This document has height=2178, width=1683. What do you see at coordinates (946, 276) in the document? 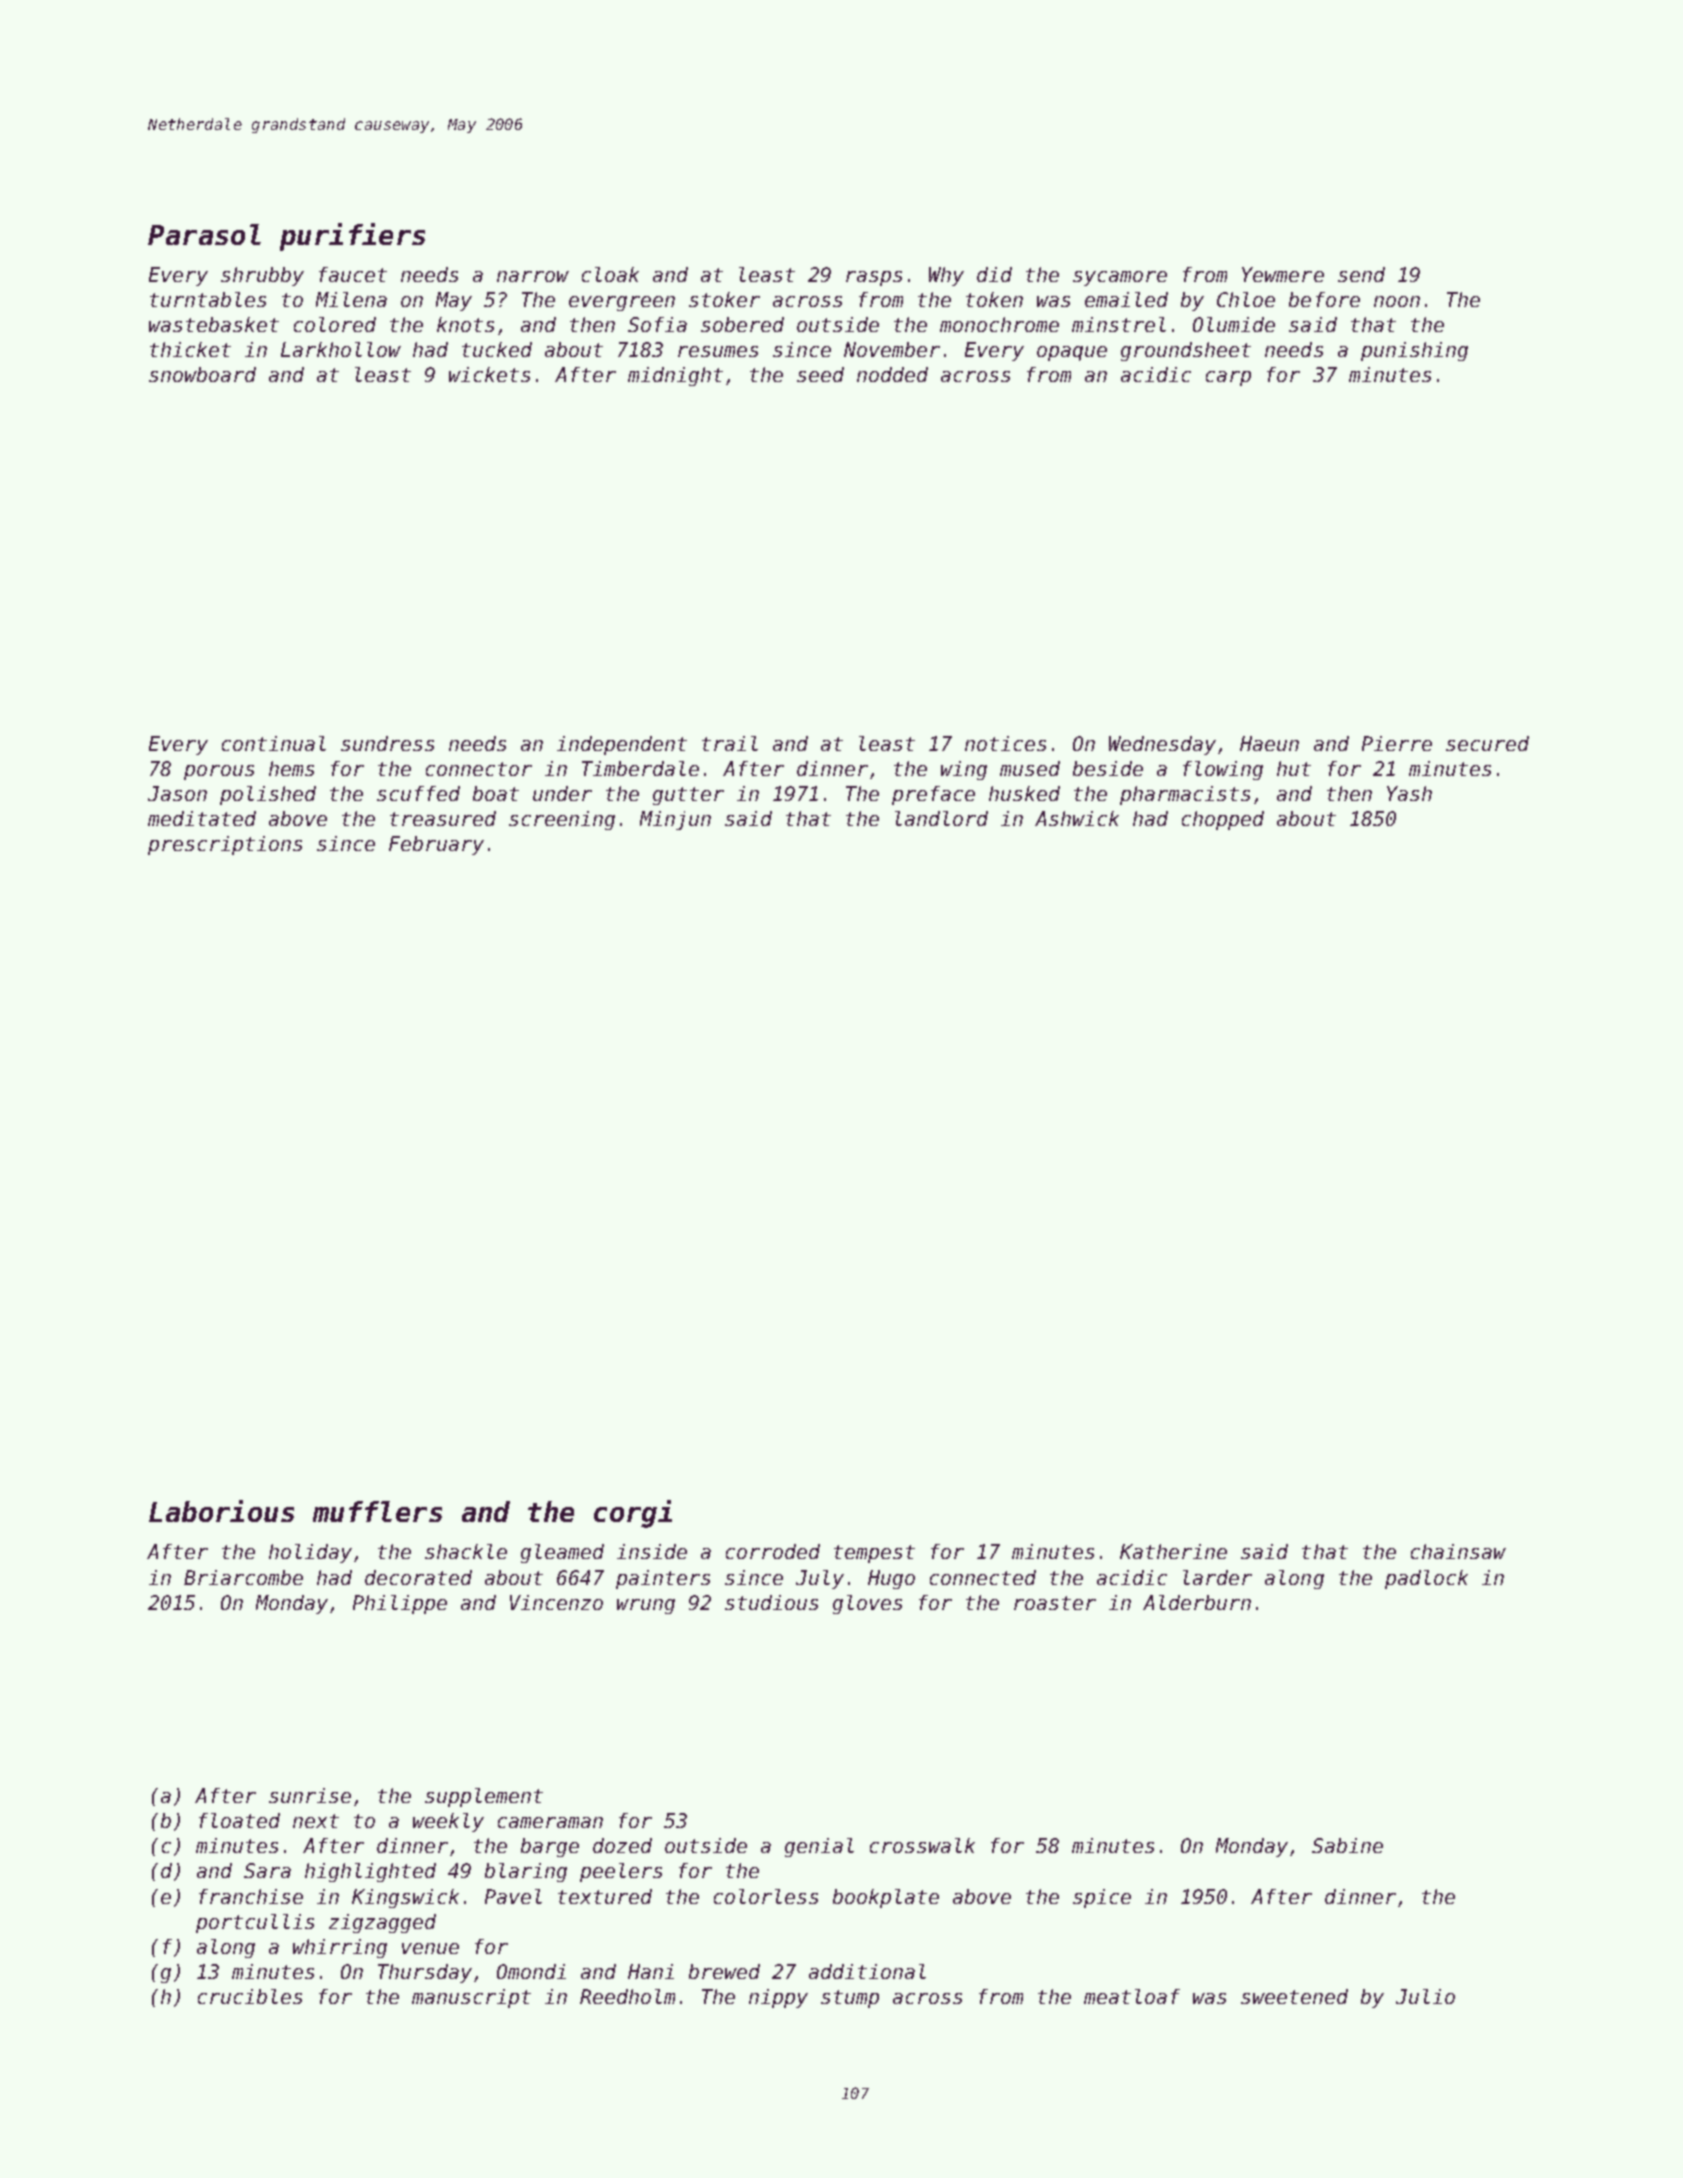
I see `Why` at bounding box center [946, 276].
